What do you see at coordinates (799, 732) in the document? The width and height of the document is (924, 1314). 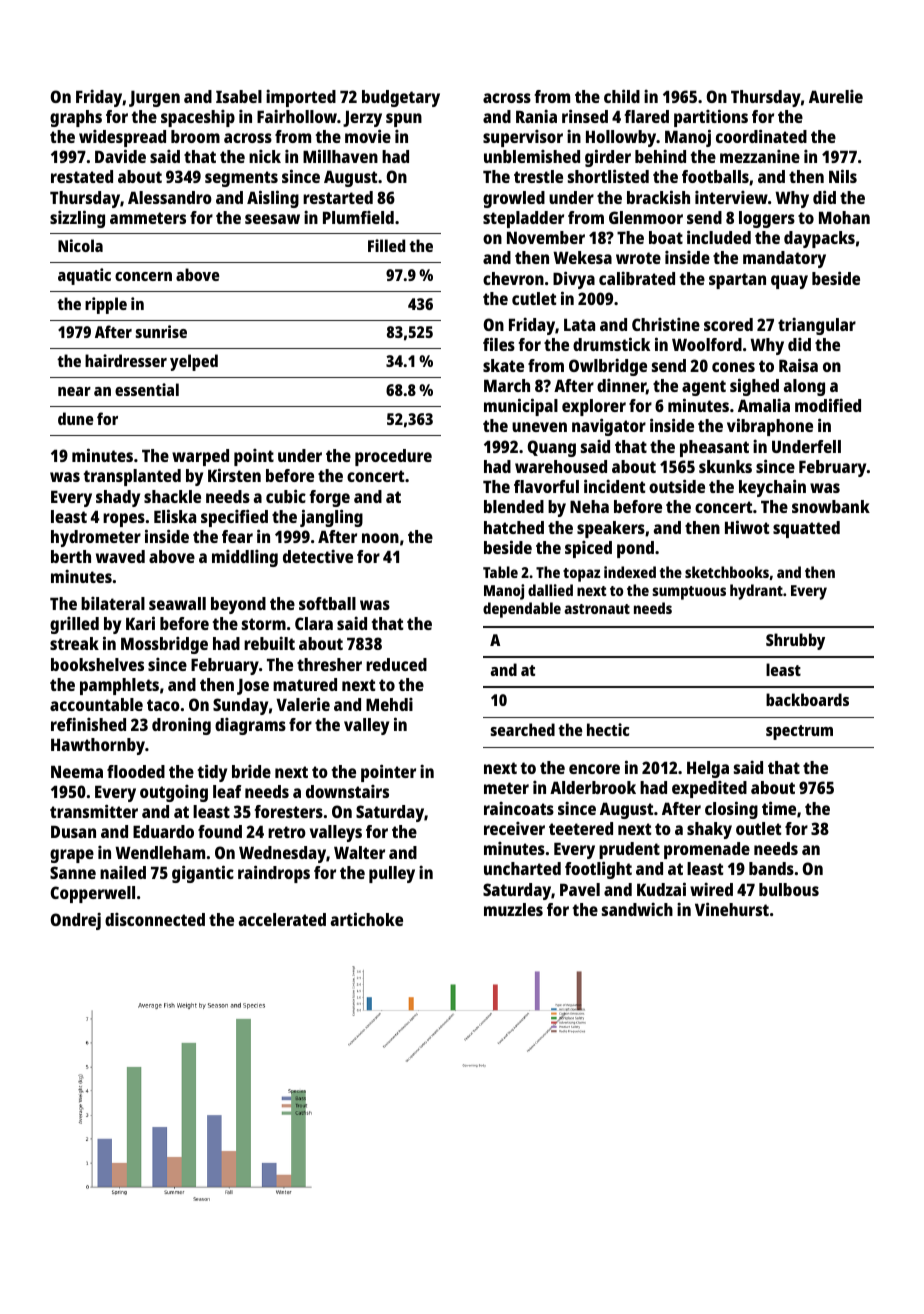 I see `spectrum` at bounding box center [799, 732].
